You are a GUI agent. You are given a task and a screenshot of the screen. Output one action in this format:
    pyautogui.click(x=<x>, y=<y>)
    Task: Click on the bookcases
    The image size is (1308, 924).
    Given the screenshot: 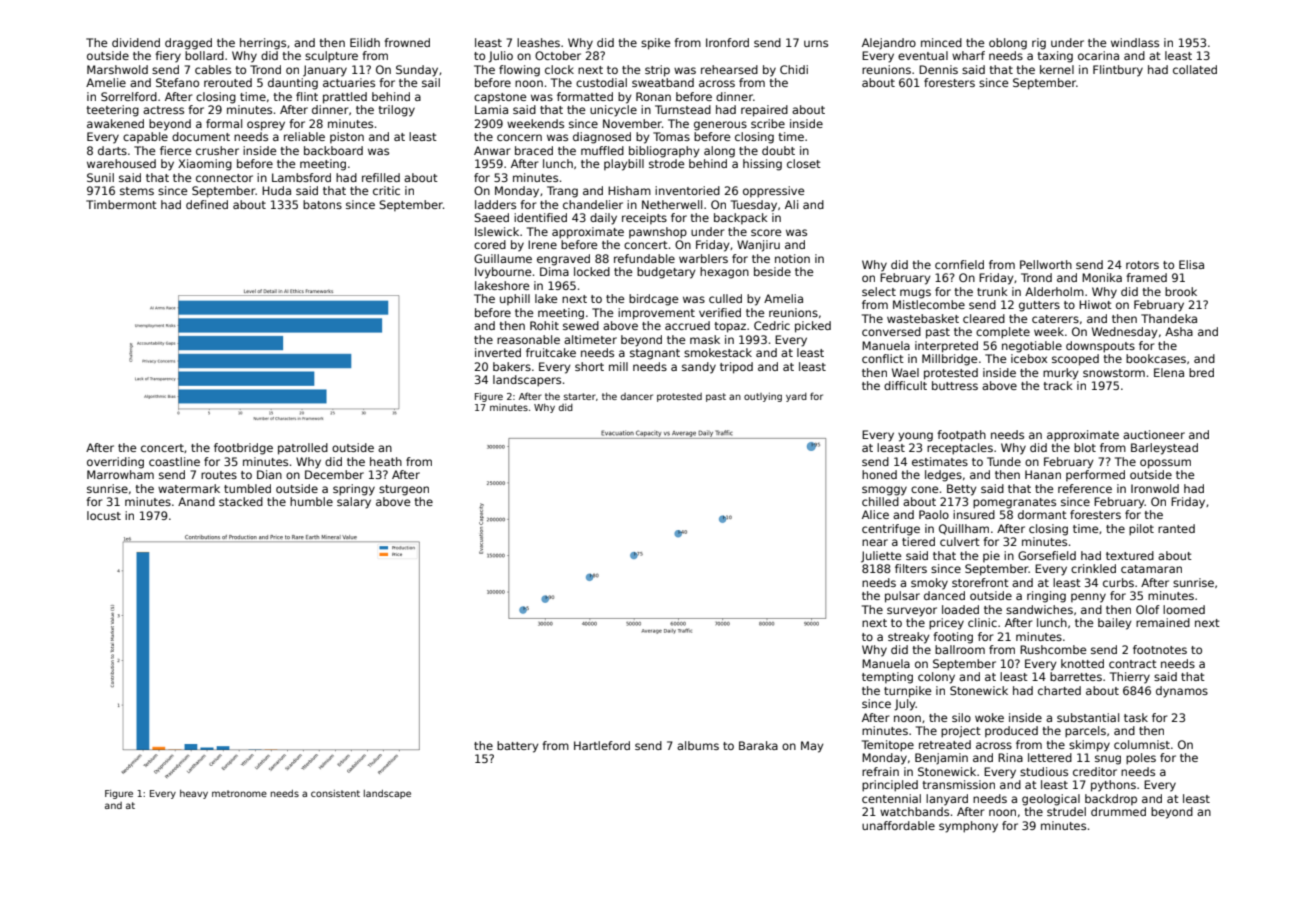 What is the action you would take?
    pyautogui.click(x=1156, y=358)
